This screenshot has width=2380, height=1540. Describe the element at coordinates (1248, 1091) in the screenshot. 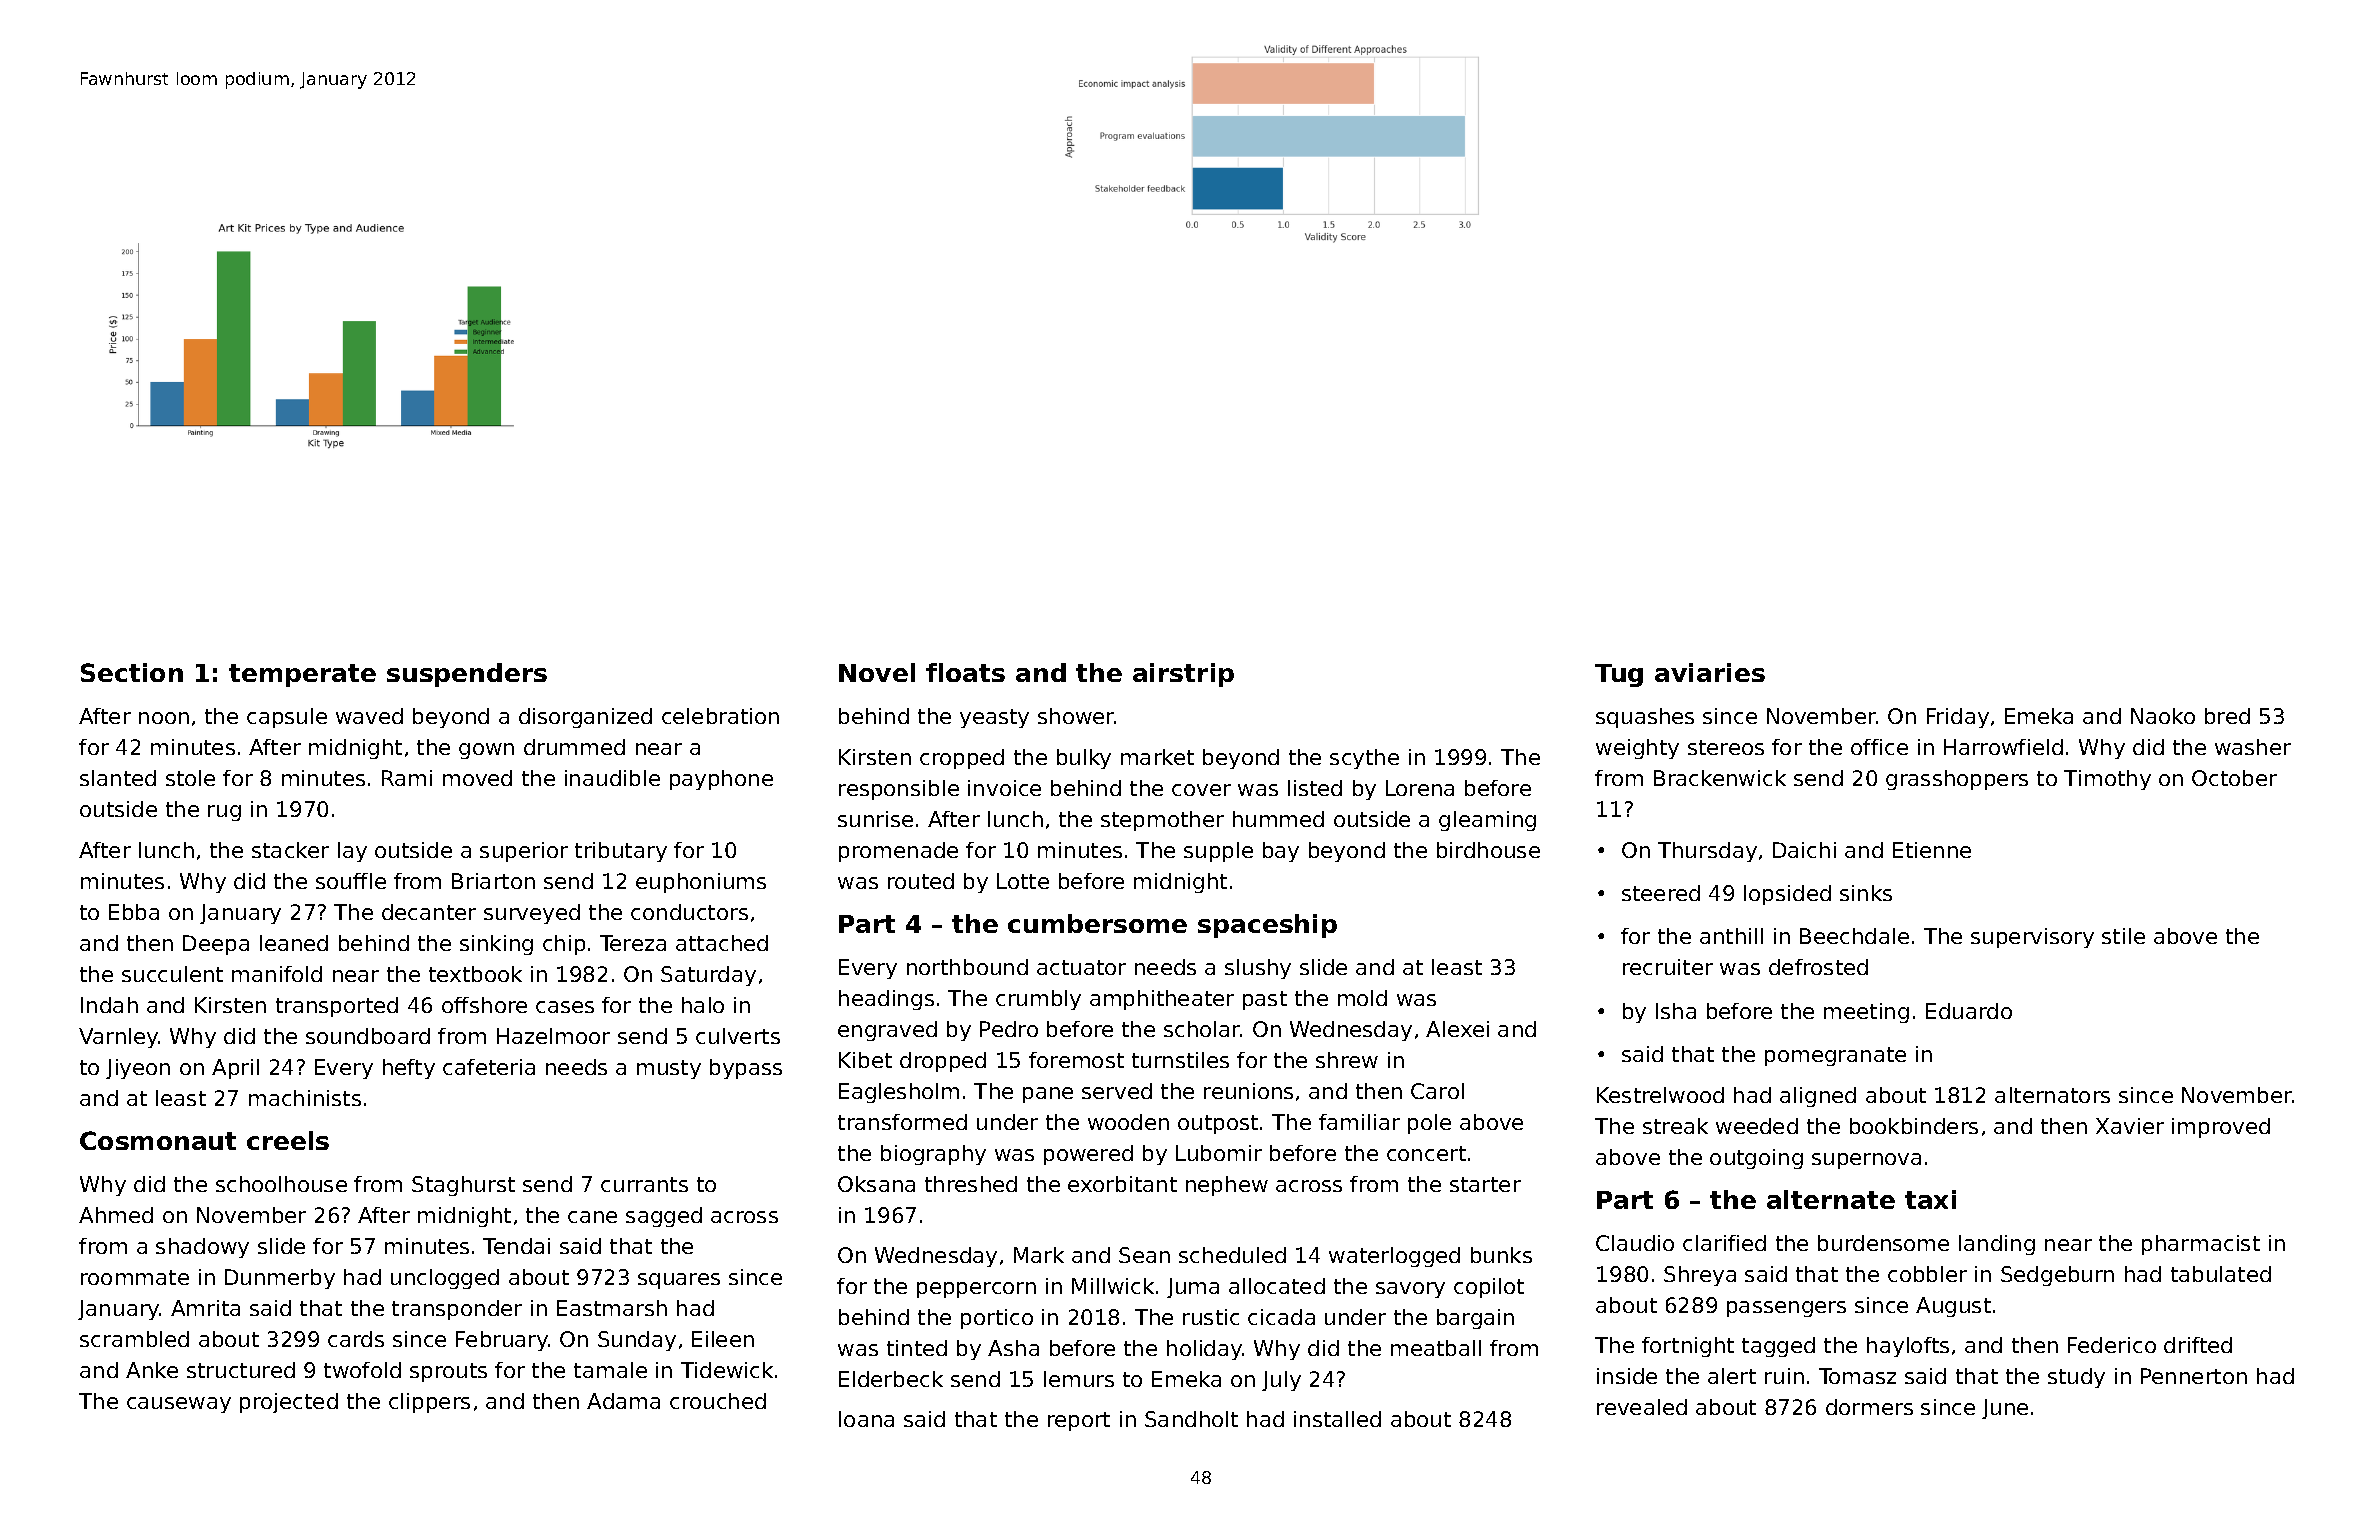

I see `reunions` at that location.
